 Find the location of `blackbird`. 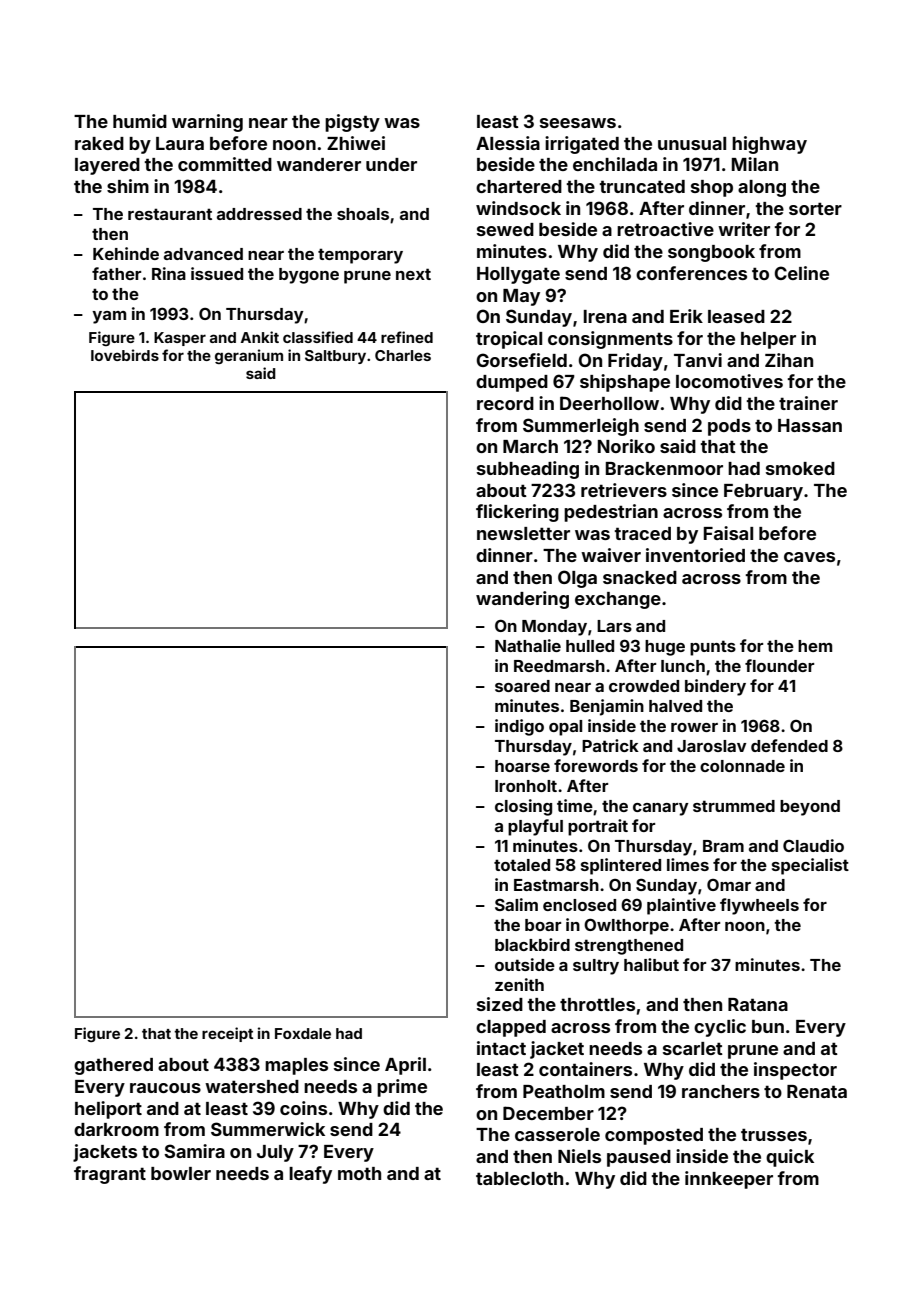

blackbird is located at coordinates (532, 944).
